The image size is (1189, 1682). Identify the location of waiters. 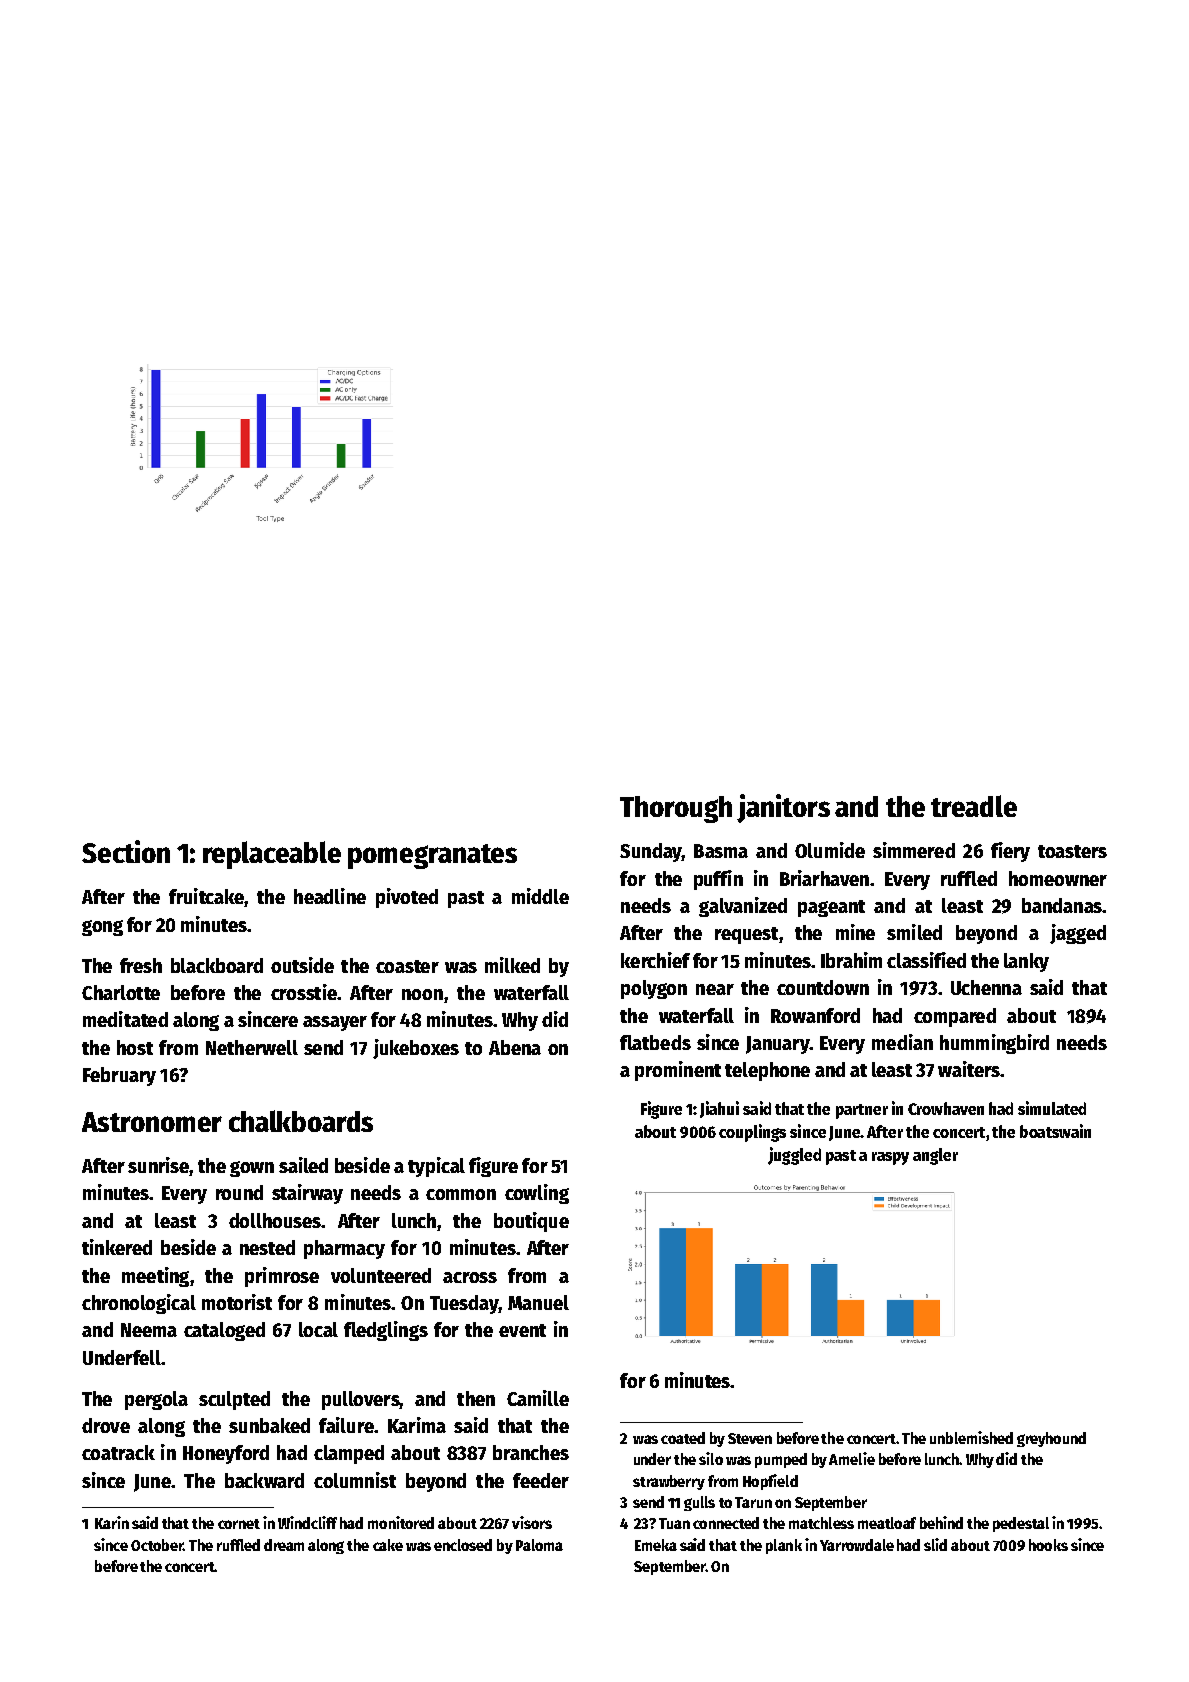
(969, 1069).
